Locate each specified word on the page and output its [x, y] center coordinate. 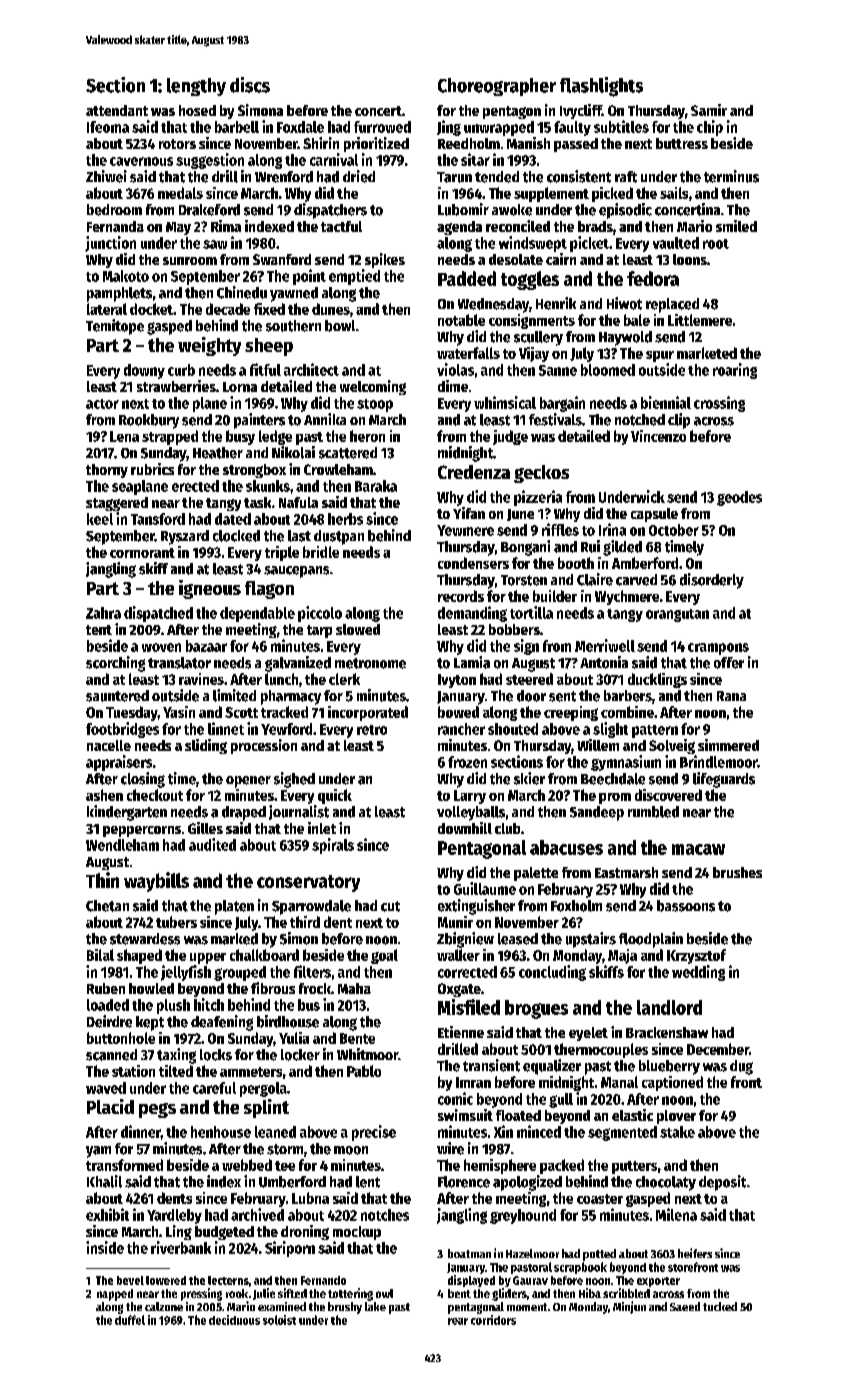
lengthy [196, 87]
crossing [719, 404]
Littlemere [700, 320]
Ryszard [185, 537]
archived [257, 1214]
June [520, 515]
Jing [449, 128]
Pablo [364, 1071]
